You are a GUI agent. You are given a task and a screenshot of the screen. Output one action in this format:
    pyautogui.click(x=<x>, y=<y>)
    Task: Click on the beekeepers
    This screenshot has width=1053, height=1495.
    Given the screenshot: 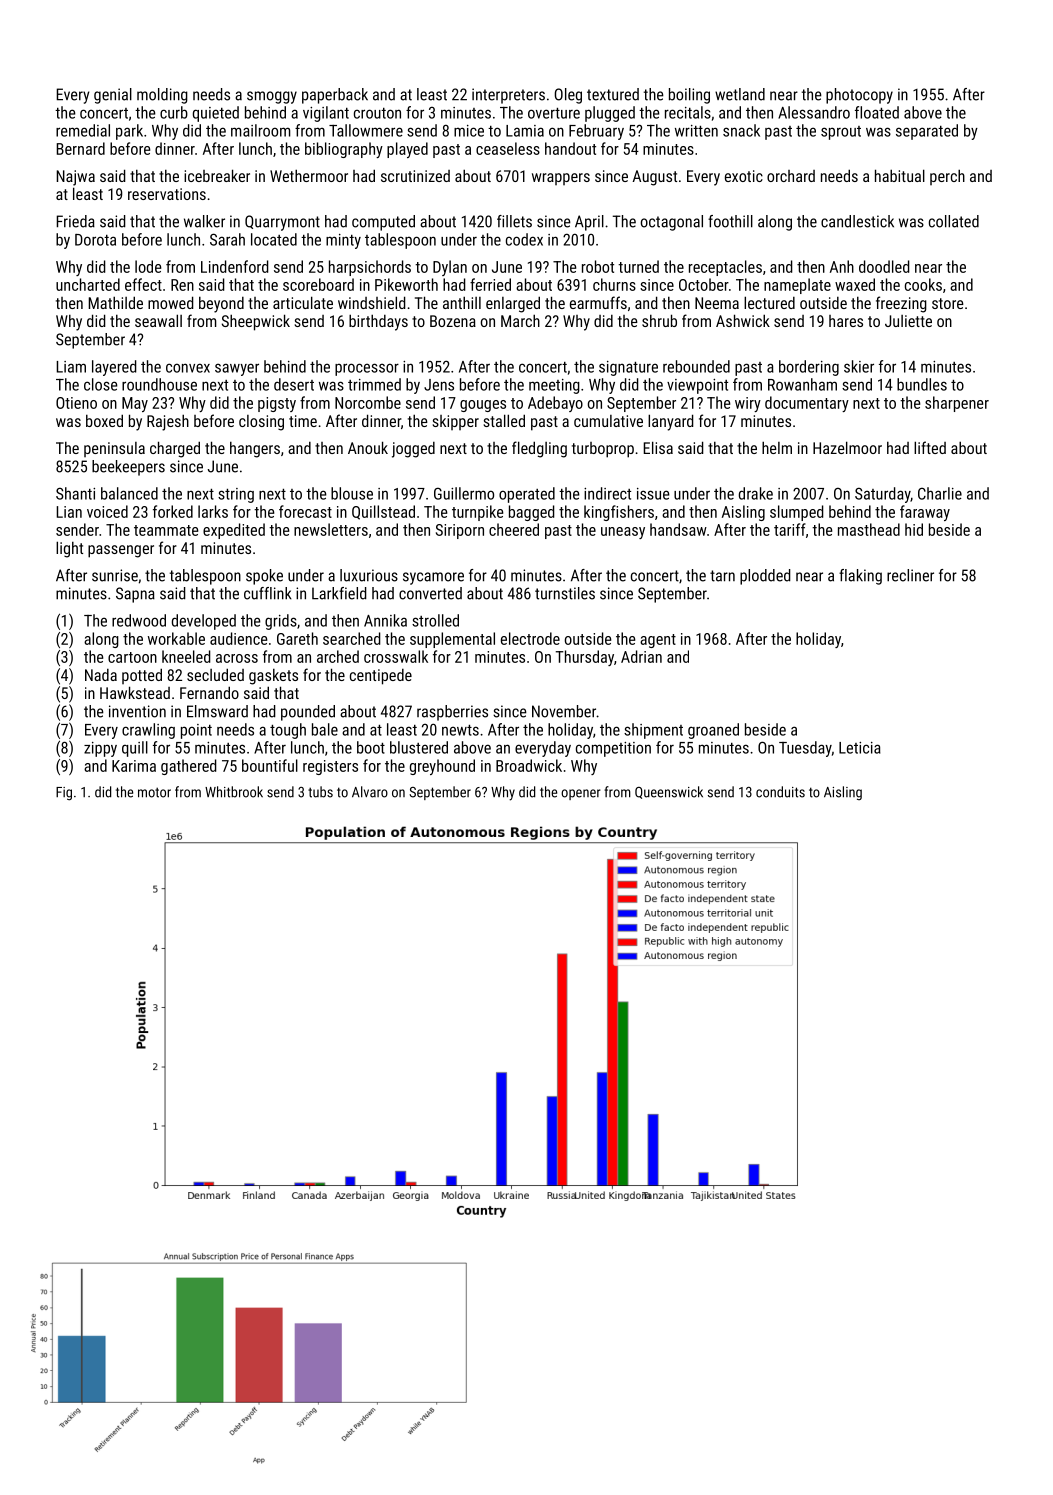 What is the action you would take?
    pyautogui.click(x=128, y=468)
